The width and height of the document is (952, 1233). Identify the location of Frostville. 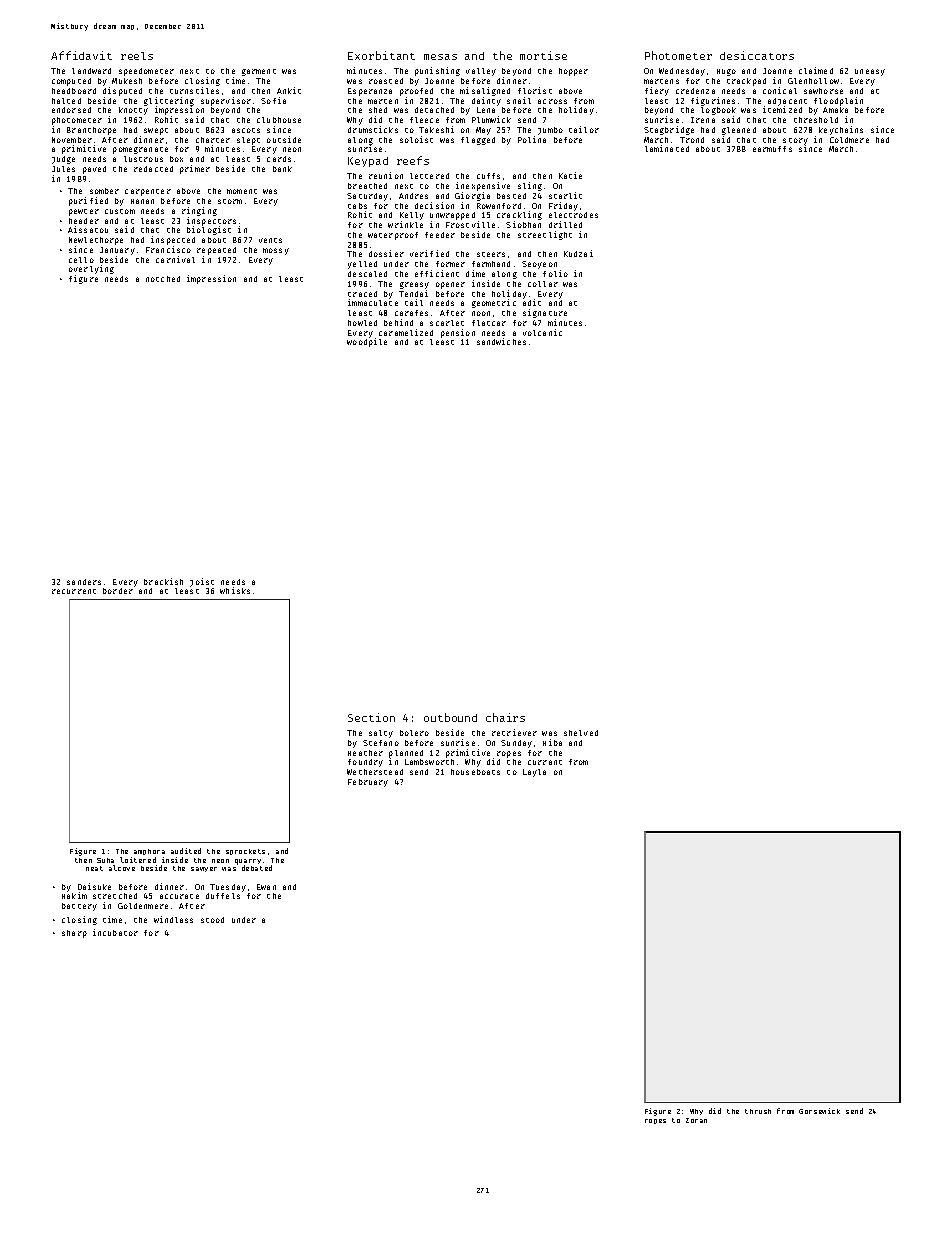
(470, 224).
